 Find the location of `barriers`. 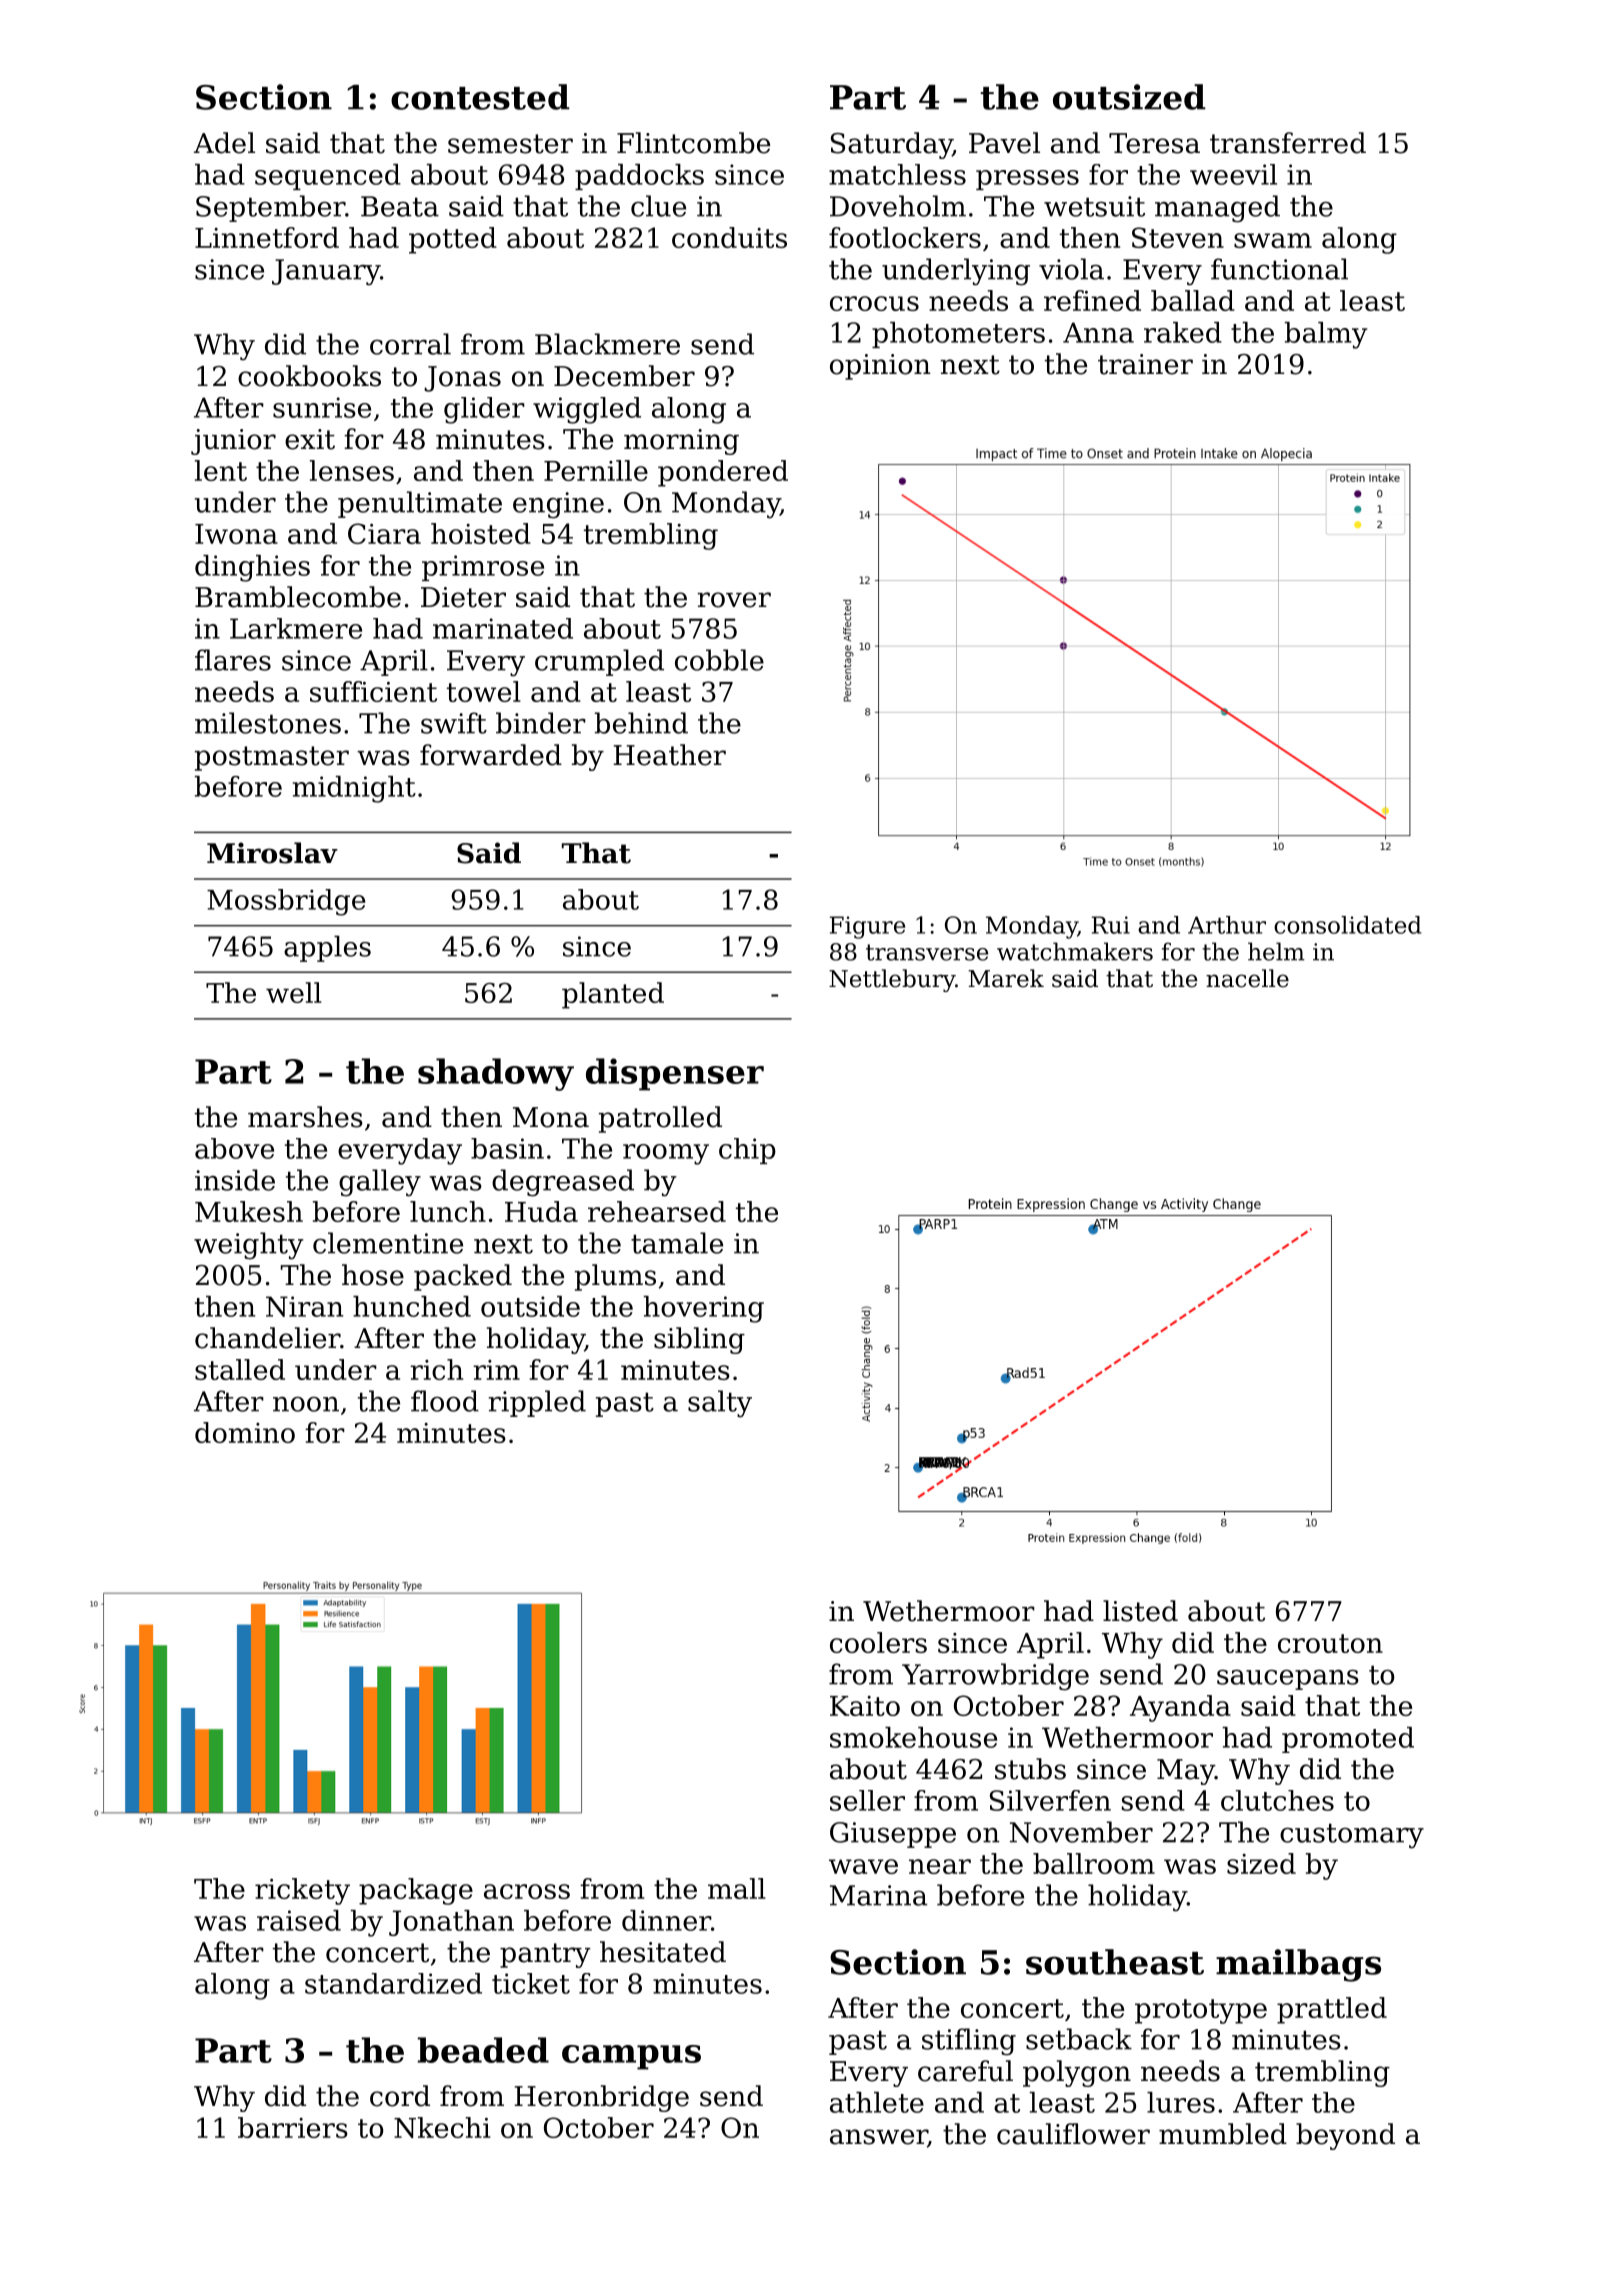

barriers is located at coordinates (293, 2127).
